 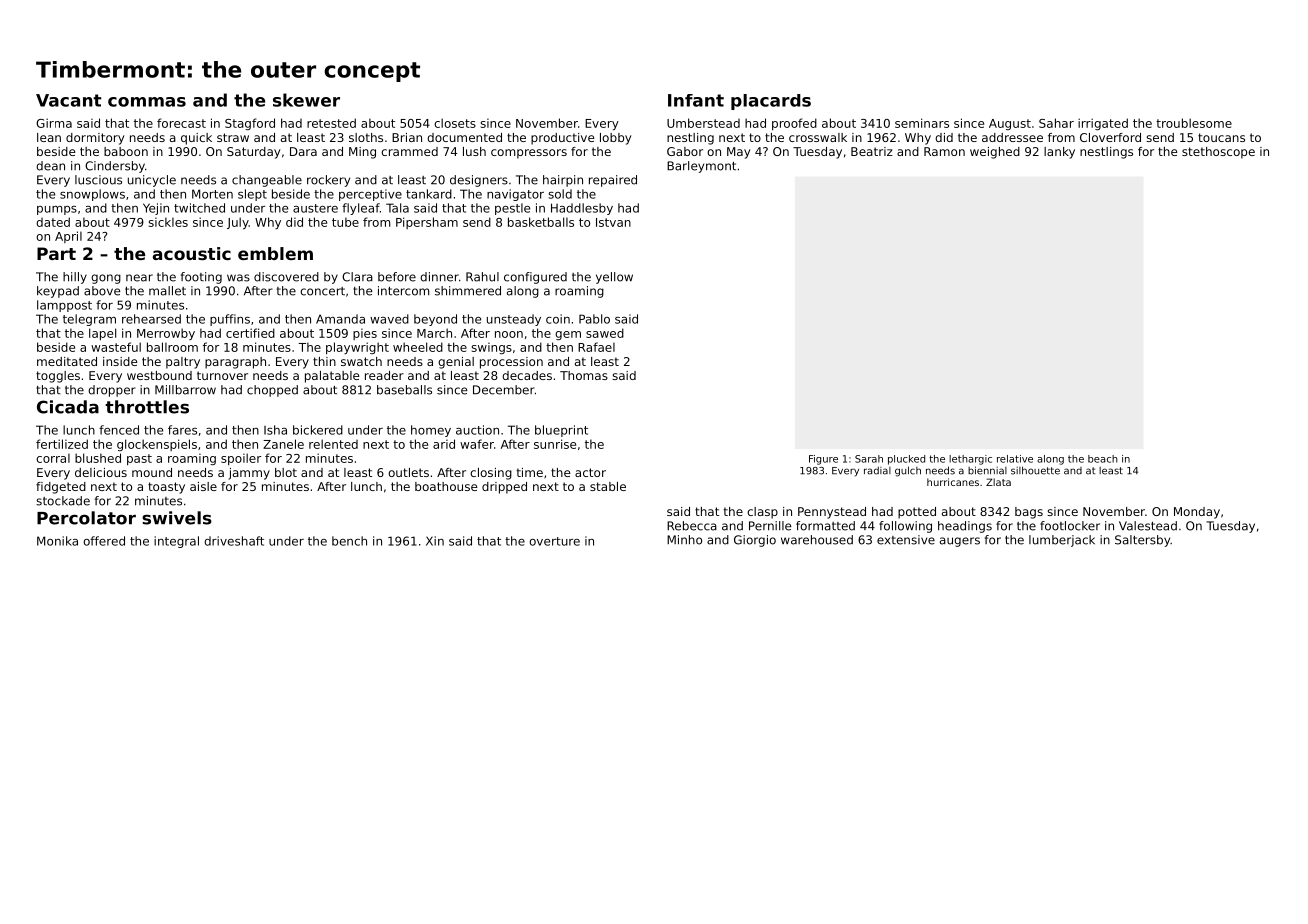 What do you see at coordinates (696, 100) in the screenshot?
I see `Infant` at bounding box center [696, 100].
